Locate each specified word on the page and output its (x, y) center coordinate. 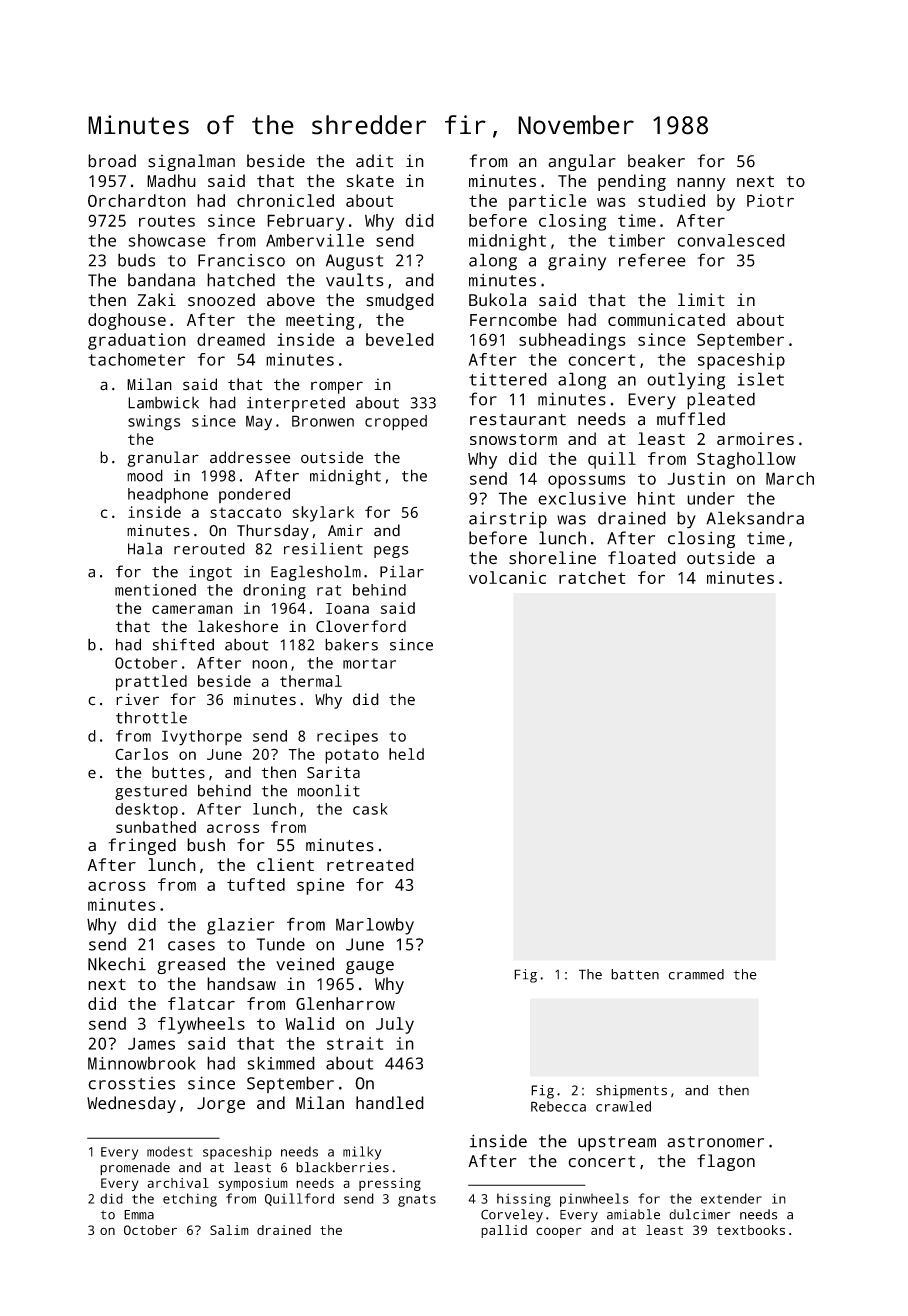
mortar (369, 663)
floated (642, 558)
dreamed (231, 339)
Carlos (141, 754)
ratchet (592, 577)
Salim (229, 1230)
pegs (391, 552)
